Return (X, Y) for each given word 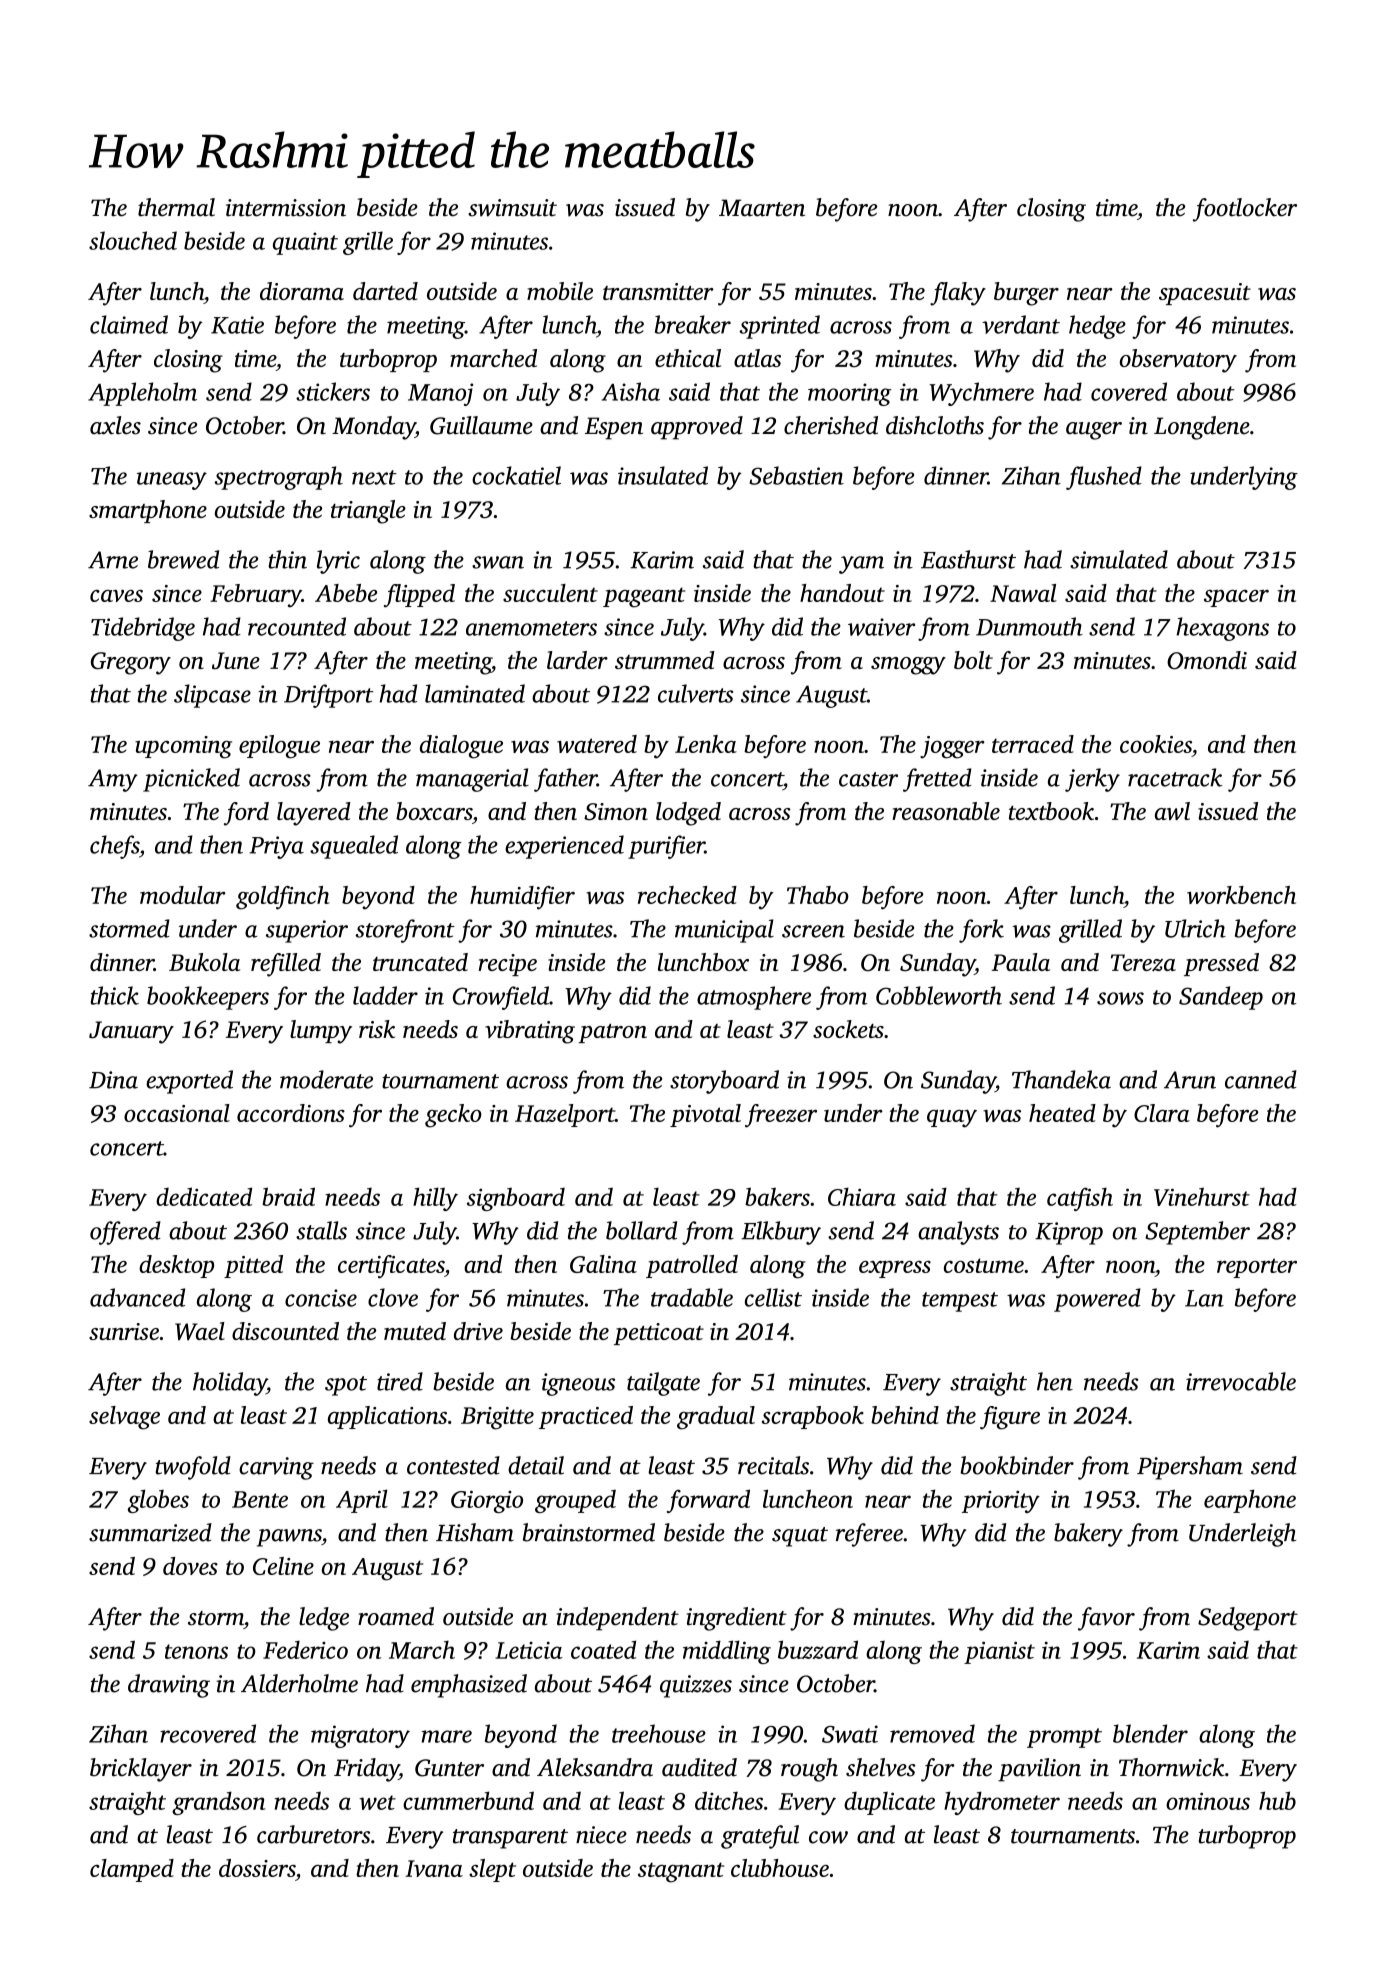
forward (708, 1501)
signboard (516, 1199)
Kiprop (1069, 1233)
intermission (286, 208)
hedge (1097, 327)
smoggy (908, 666)
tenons (196, 1651)
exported (189, 1082)
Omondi (1207, 660)
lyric (338, 562)
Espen (614, 428)
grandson (219, 1803)
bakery (1088, 1535)
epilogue (279, 747)
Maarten (762, 208)
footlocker (1245, 210)
